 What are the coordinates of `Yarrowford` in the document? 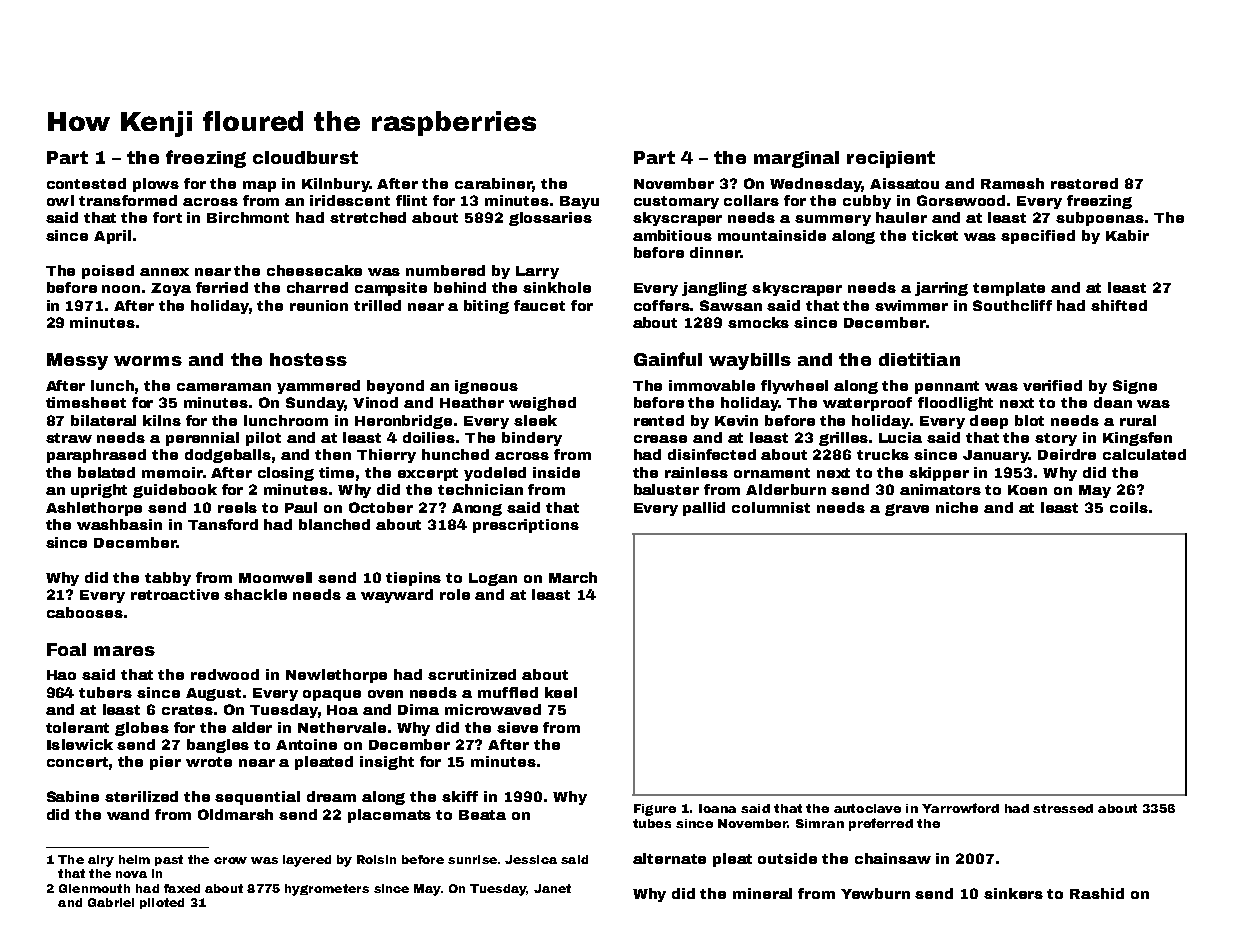 It's located at (960, 808).
